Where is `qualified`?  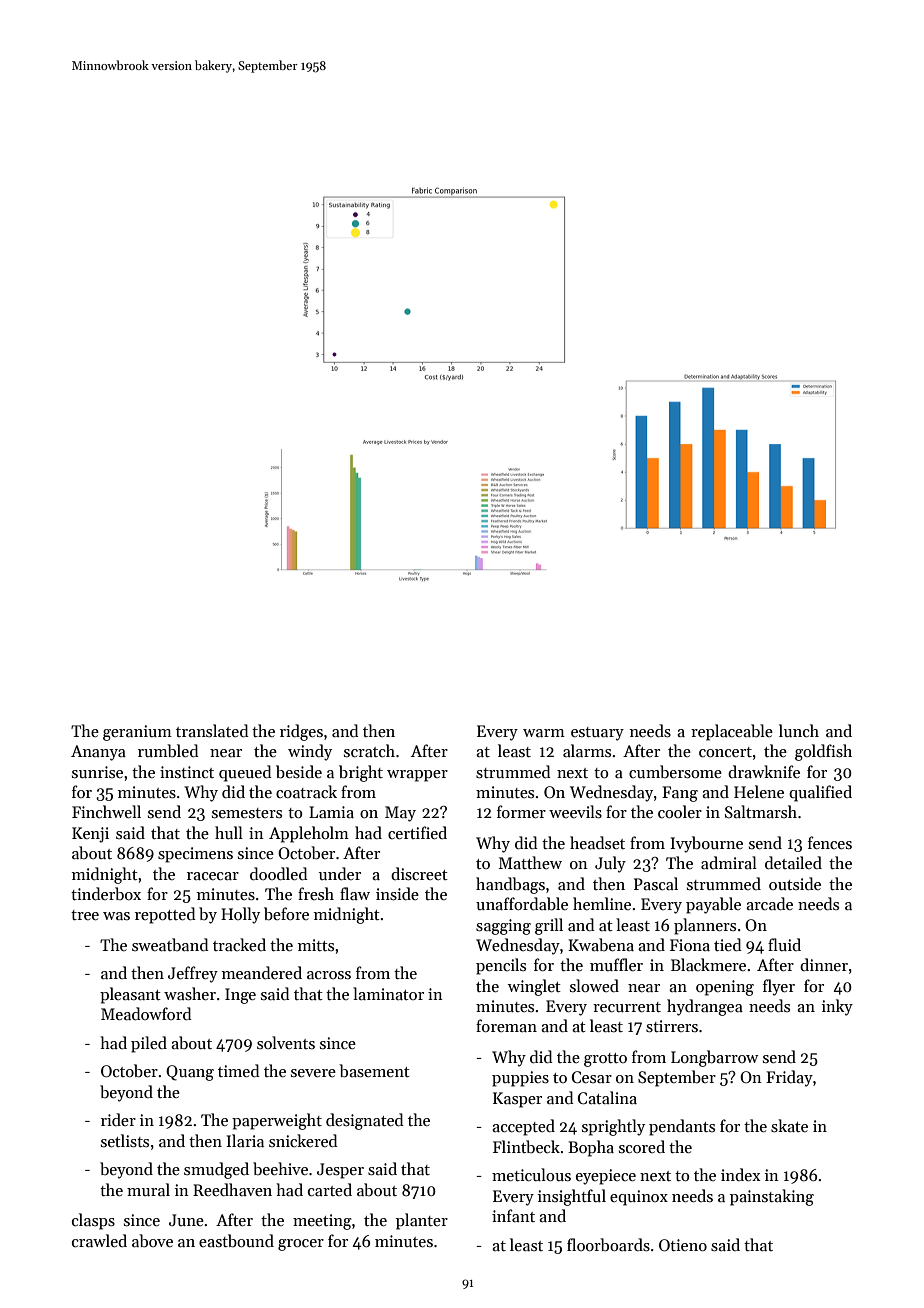 qualified is located at coordinates (820, 793).
